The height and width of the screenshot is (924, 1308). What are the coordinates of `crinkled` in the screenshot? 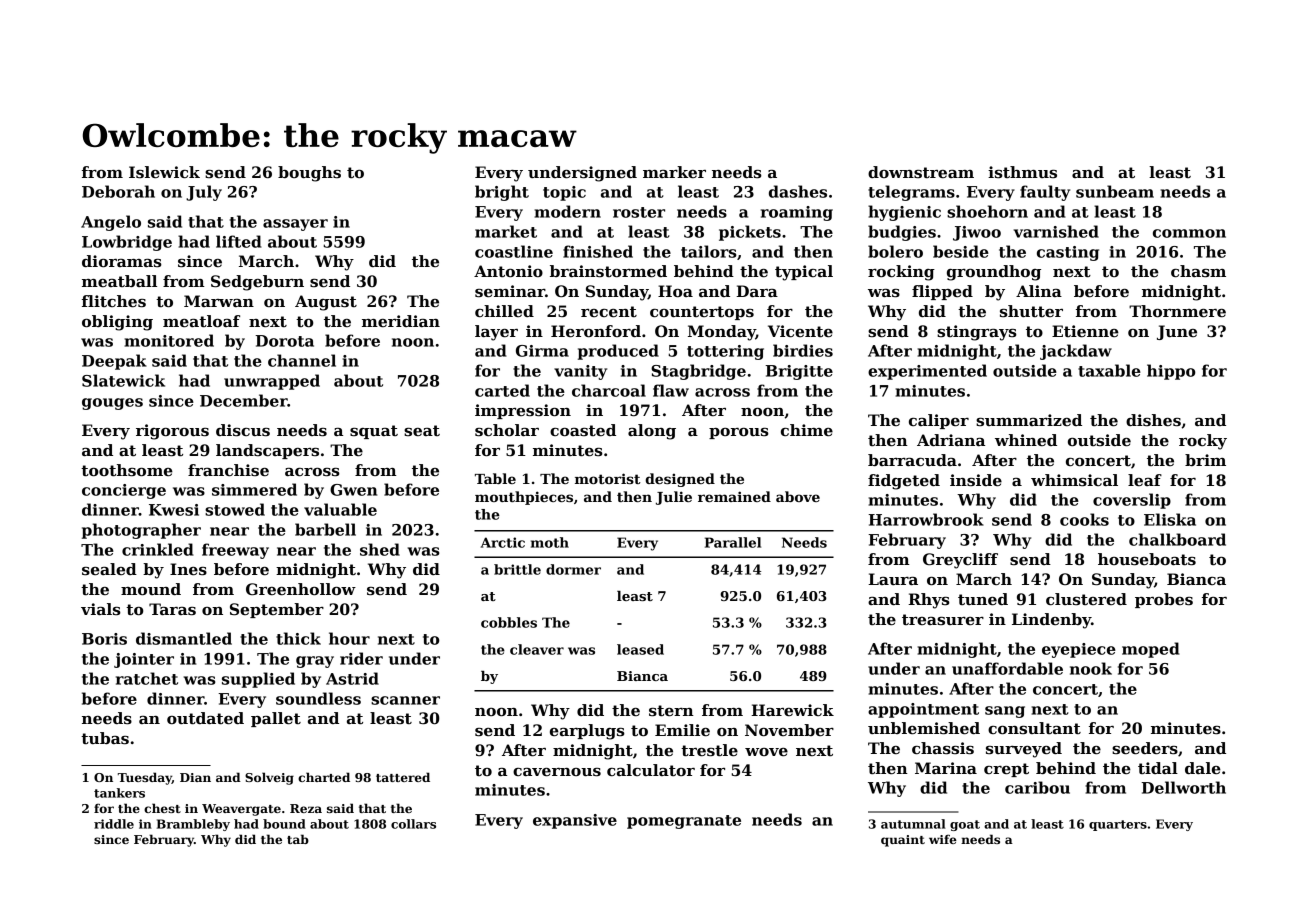 It's located at (158, 549).
